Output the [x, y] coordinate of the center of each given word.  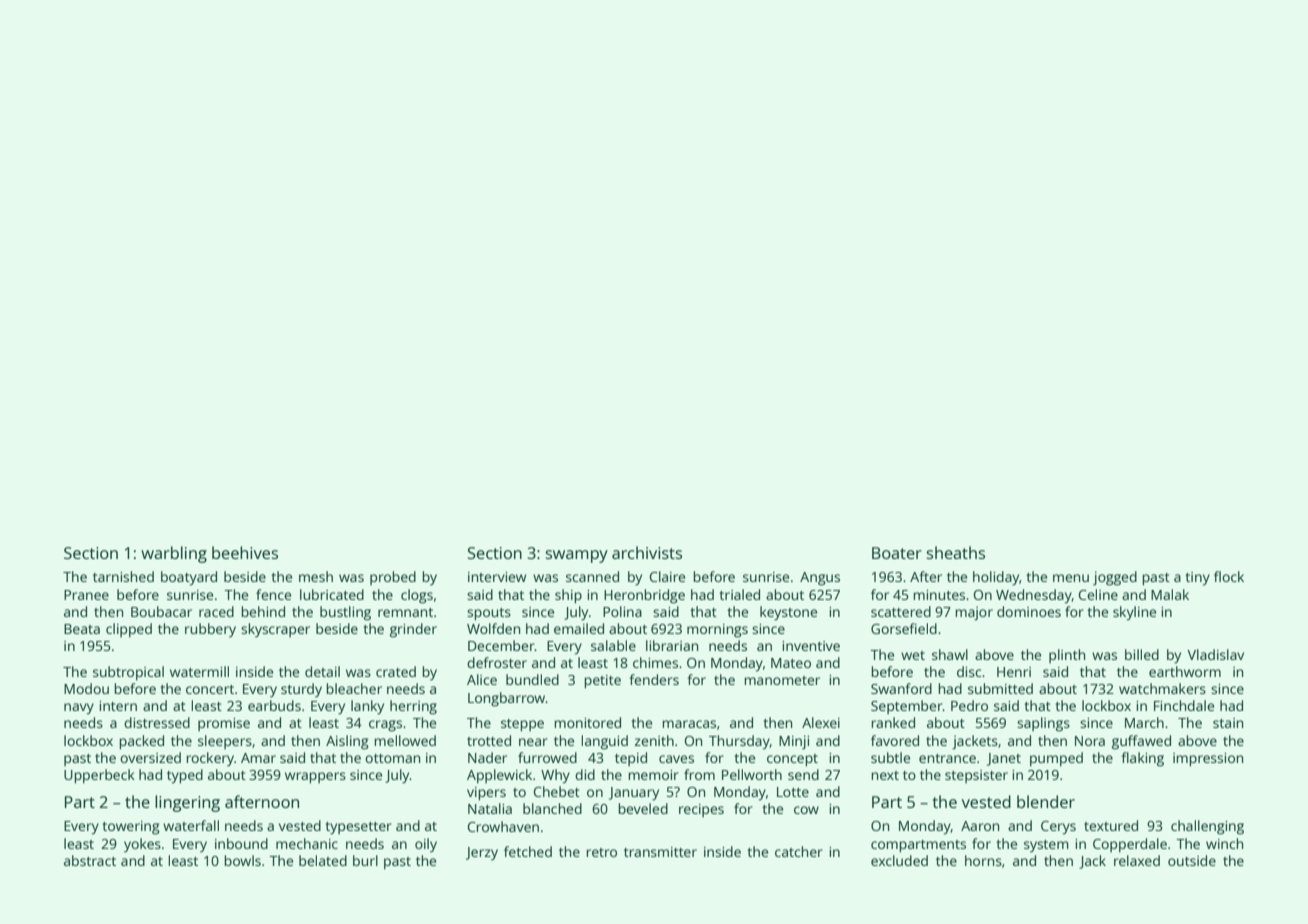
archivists [647, 552]
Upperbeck [99, 776]
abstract [90, 860]
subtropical [128, 673]
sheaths [956, 552]
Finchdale [1184, 705]
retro [601, 852]
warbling [174, 554]
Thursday [739, 742]
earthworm [1185, 671]
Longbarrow [507, 699]
